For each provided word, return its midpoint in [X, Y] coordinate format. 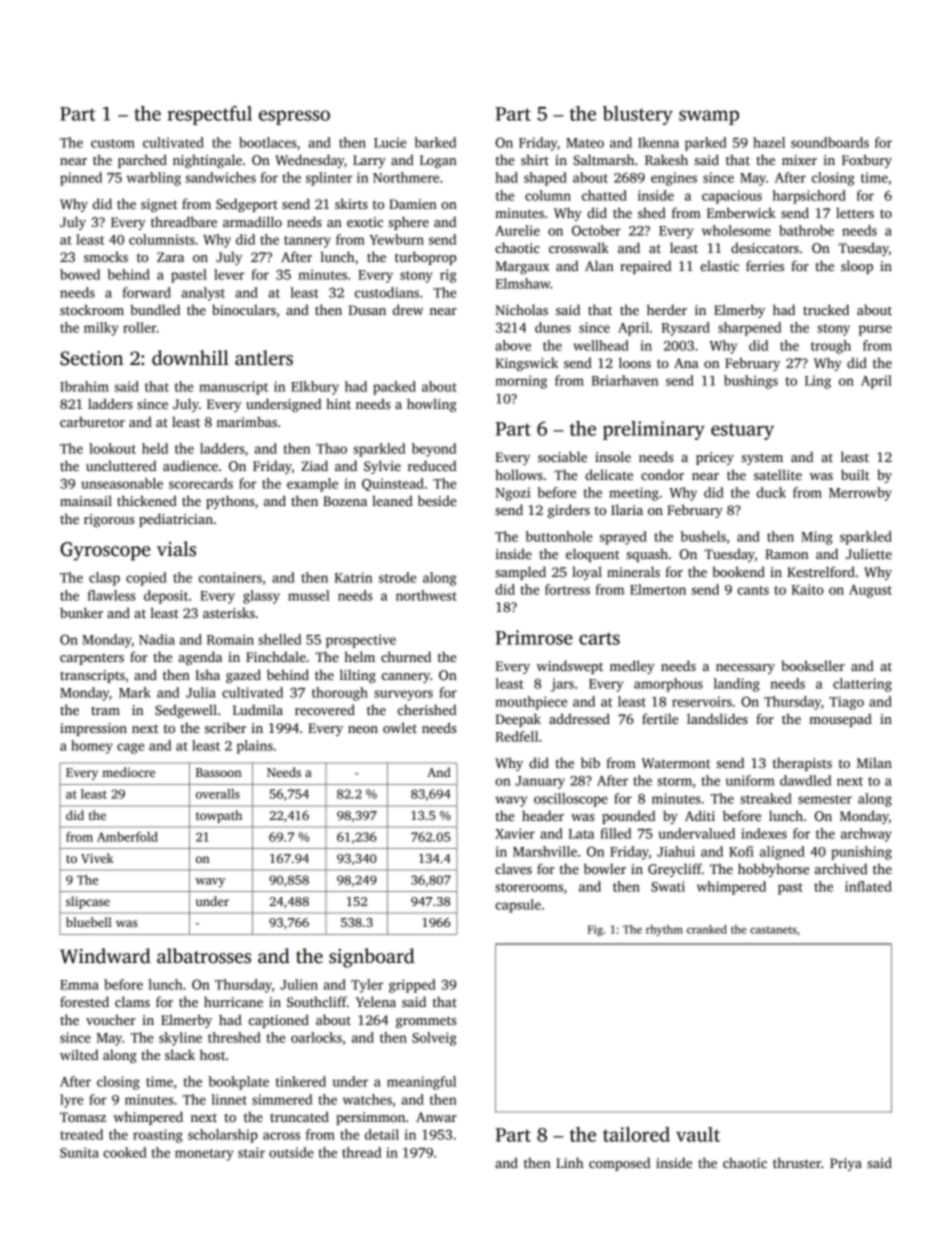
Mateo [585, 143]
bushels [703, 536]
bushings [751, 382]
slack [180, 1054]
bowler [605, 868]
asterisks [229, 612]
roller [140, 327]
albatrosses [204, 956]
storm [674, 781]
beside [437, 500]
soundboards [830, 142]
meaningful [421, 1083]
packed [394, 388]
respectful [210, 115]
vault [698, 1134]
